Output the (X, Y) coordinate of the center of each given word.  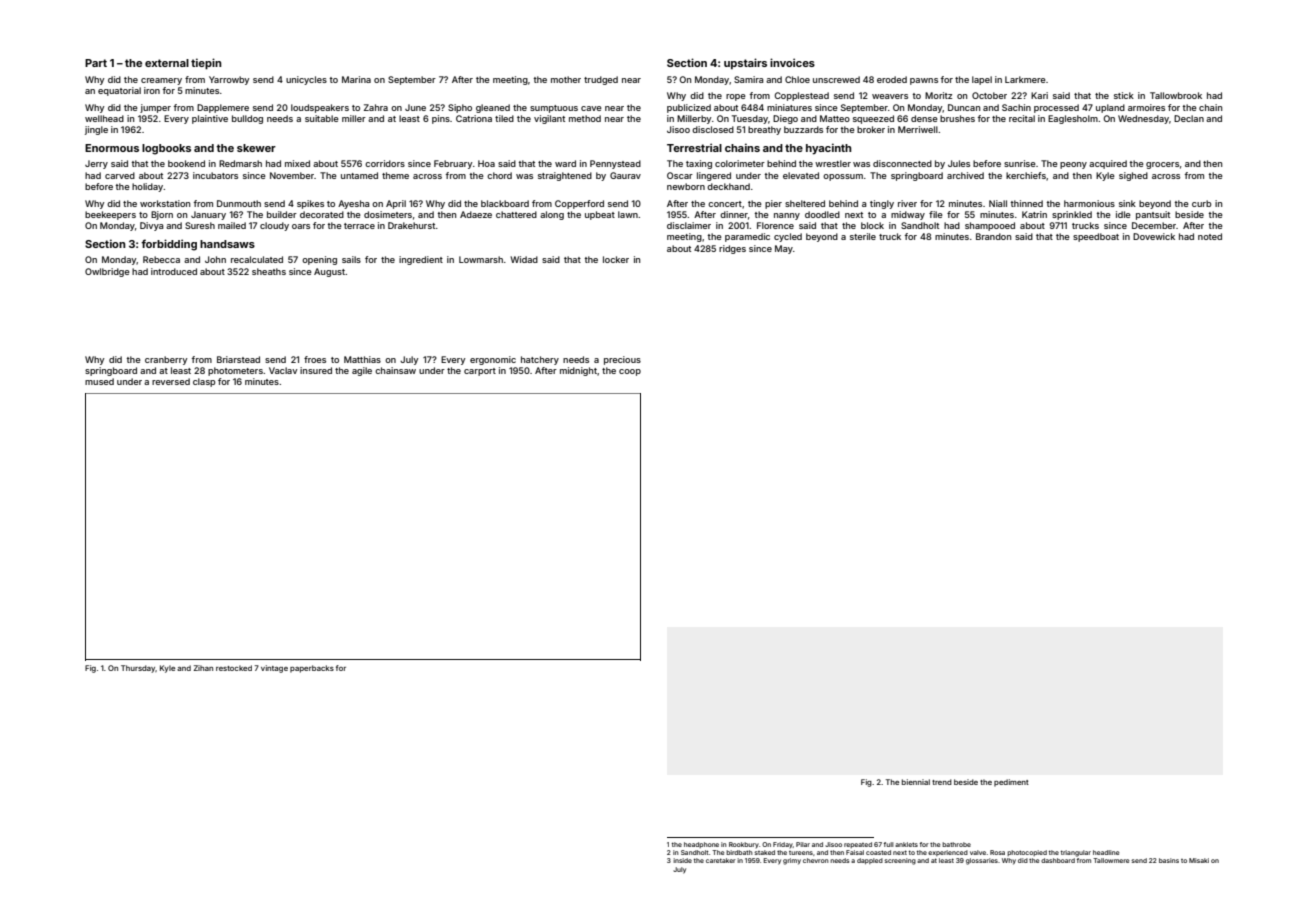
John (215, 259)
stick (1124, 95)
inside (682, 860)
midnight (578, 371)
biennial (916, 782)
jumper (155, 108)
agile (362, 371)
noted (1210, 236)
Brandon (993, 236)
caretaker (721, 860)
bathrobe (956, 844)
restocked (234, 668)
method (585, 118)
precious (622, 360)
